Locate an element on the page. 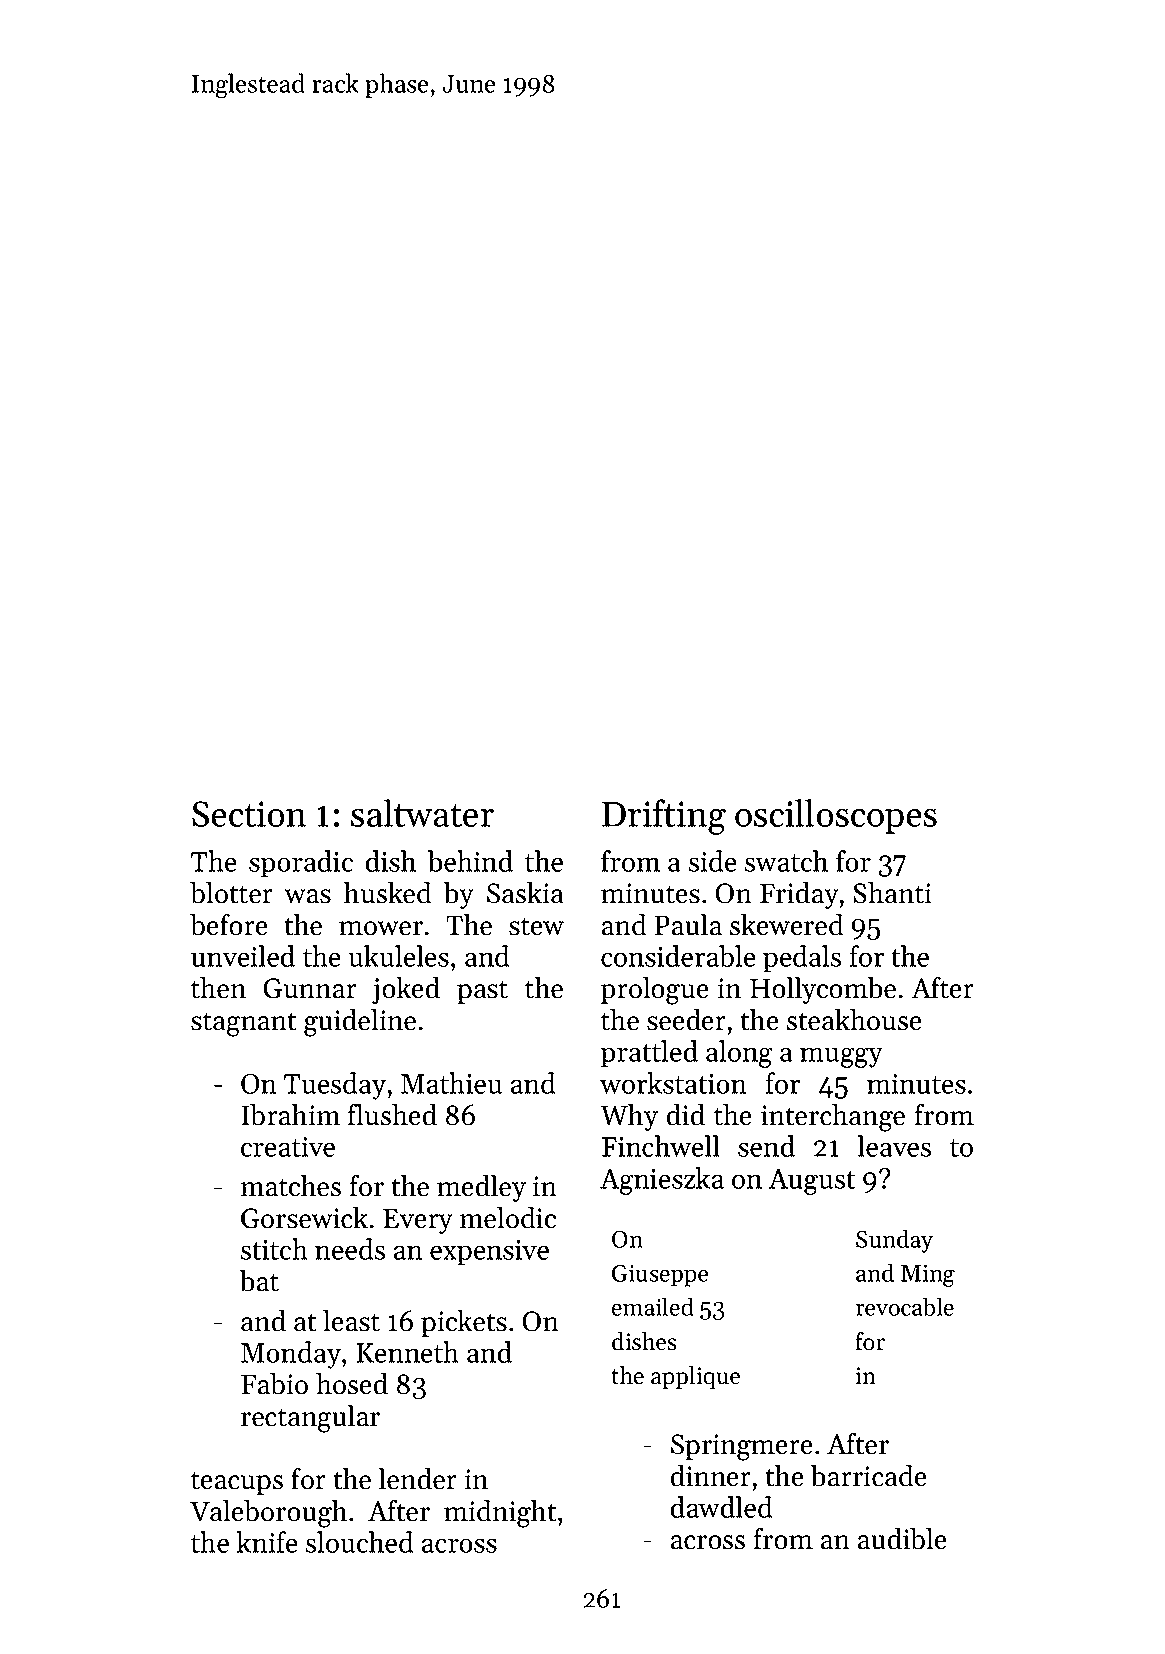 The width and height of the image is (1165, 1654). creative is located at coordinates (288, 1147).
